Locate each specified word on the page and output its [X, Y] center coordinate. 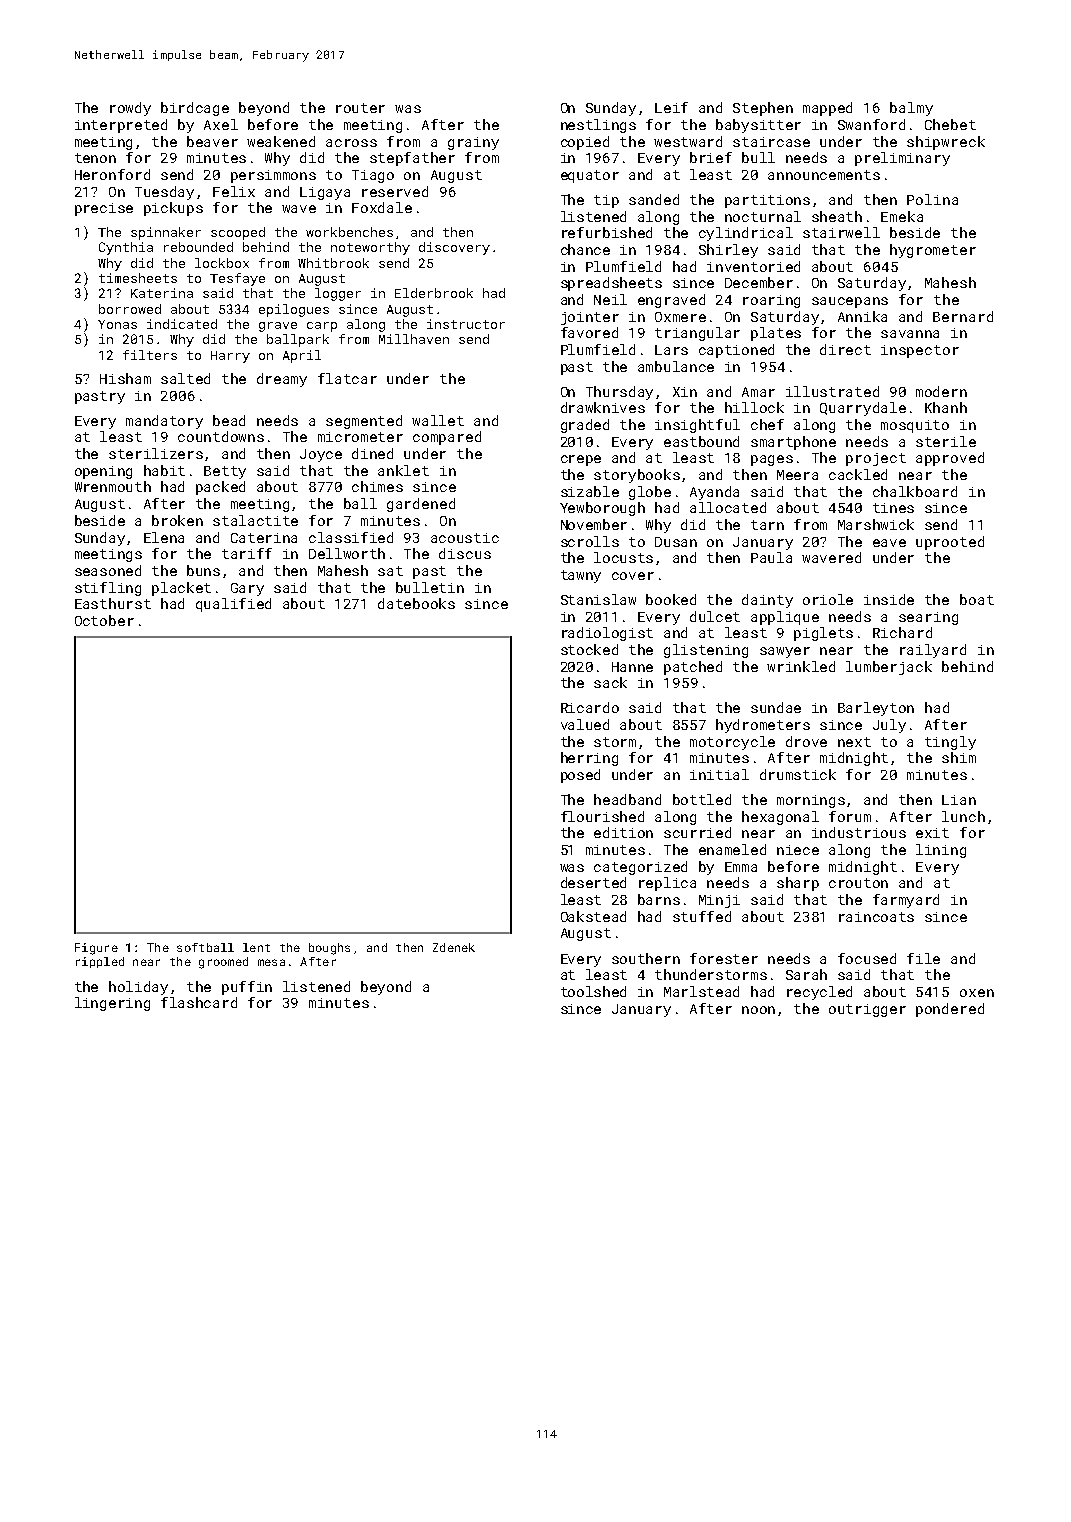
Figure [96, 949]
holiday [138, 988]
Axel [221, 124]
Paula [771, 557]
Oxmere [680, 317]
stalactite [255, 520]
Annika [862, 316]
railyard [933, 651]
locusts [623, 557]
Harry [230, 357]
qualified [233, 605]
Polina [932, 199]
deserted [593, 882]
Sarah [806, 974]
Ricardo [590, 707]
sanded [654, 199]
